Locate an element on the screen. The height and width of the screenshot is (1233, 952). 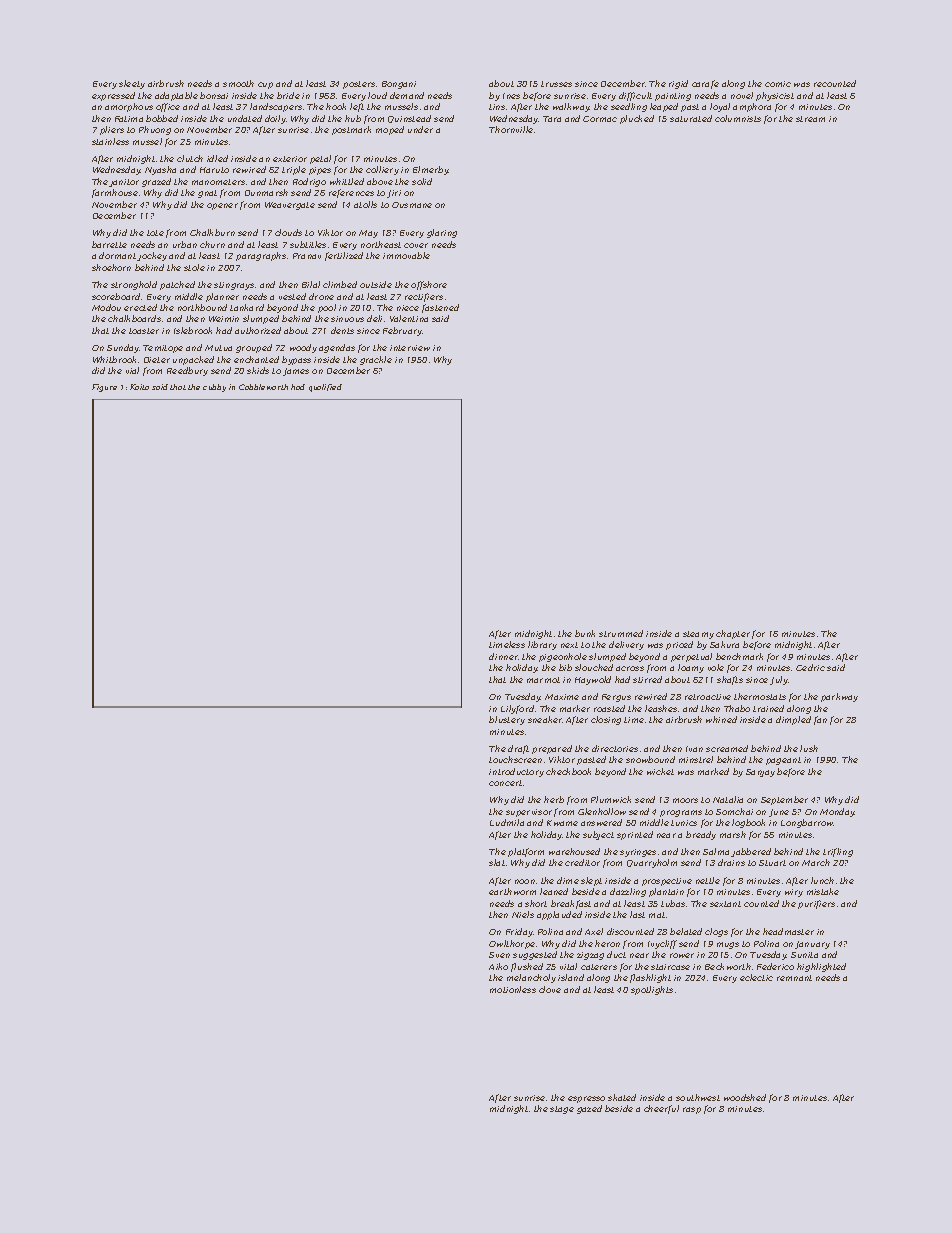
Thornville is located at coordinates (511, 129).
